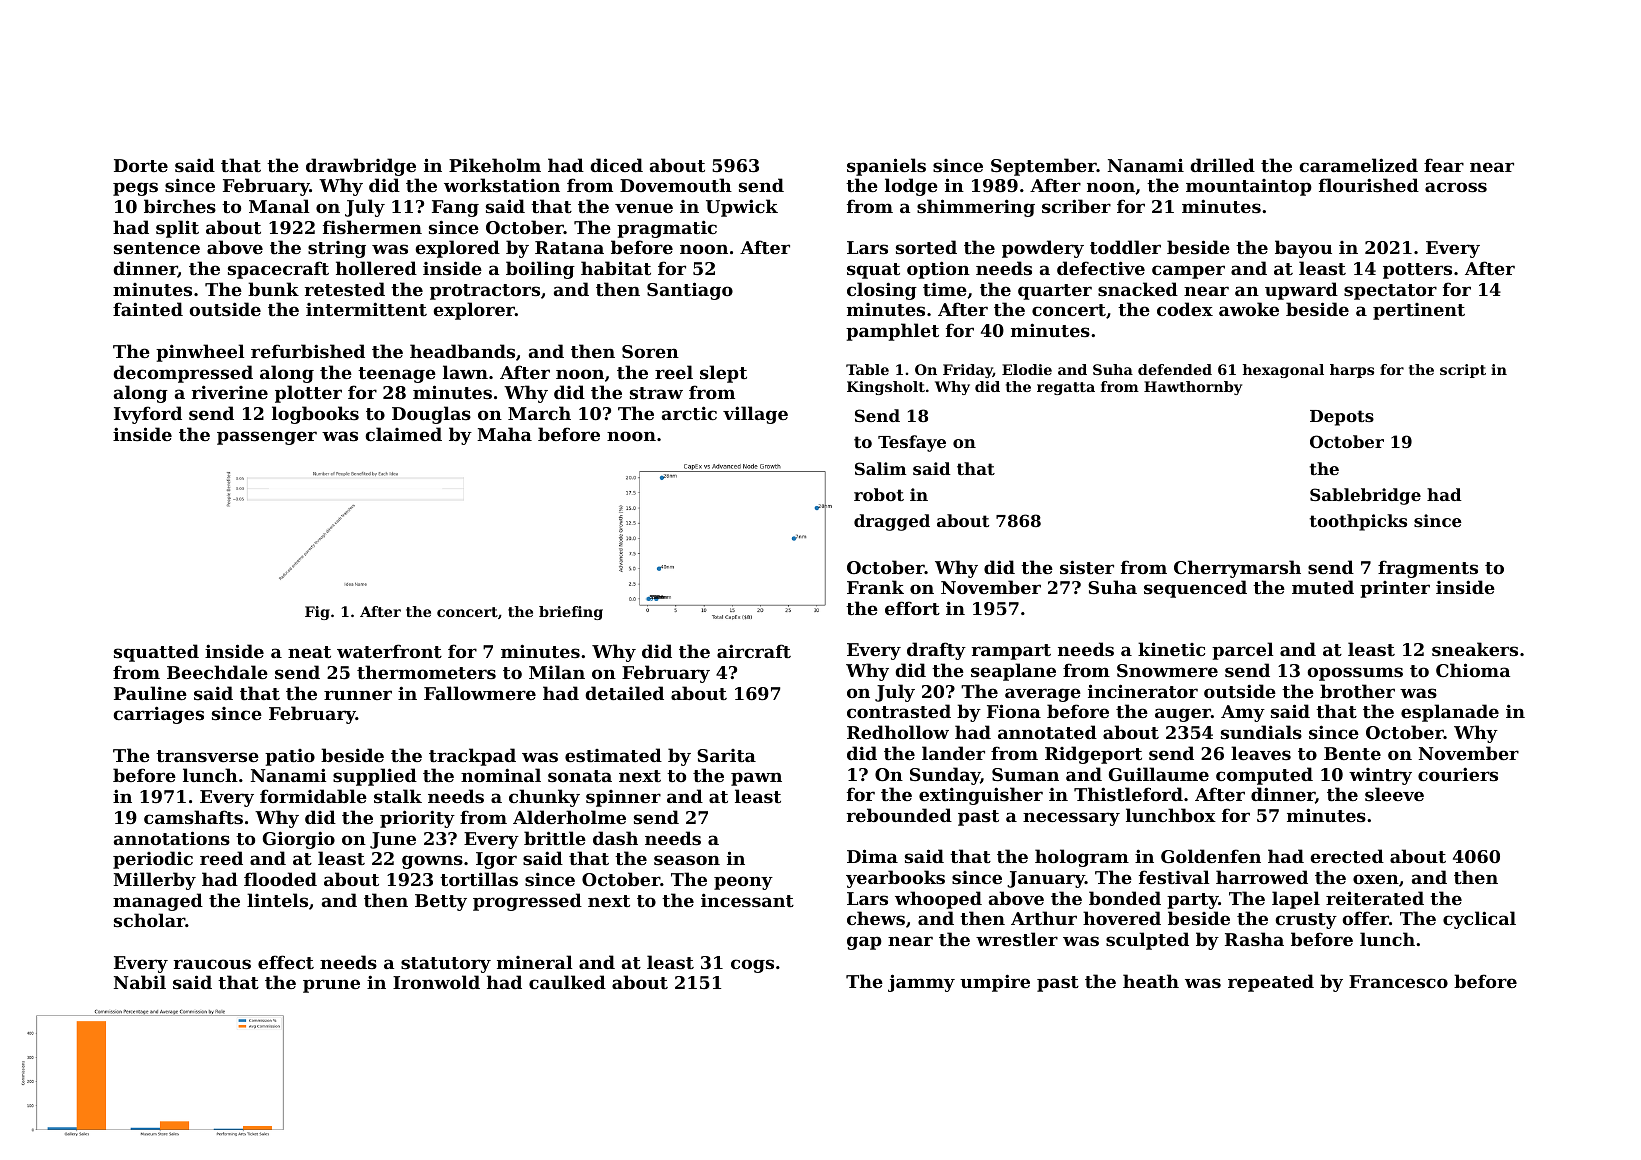 This screenshot has width=1641, height=1160. Describe the element at coordinates (667, 229) in the screenshot. I see `pragmatic` at that location.
